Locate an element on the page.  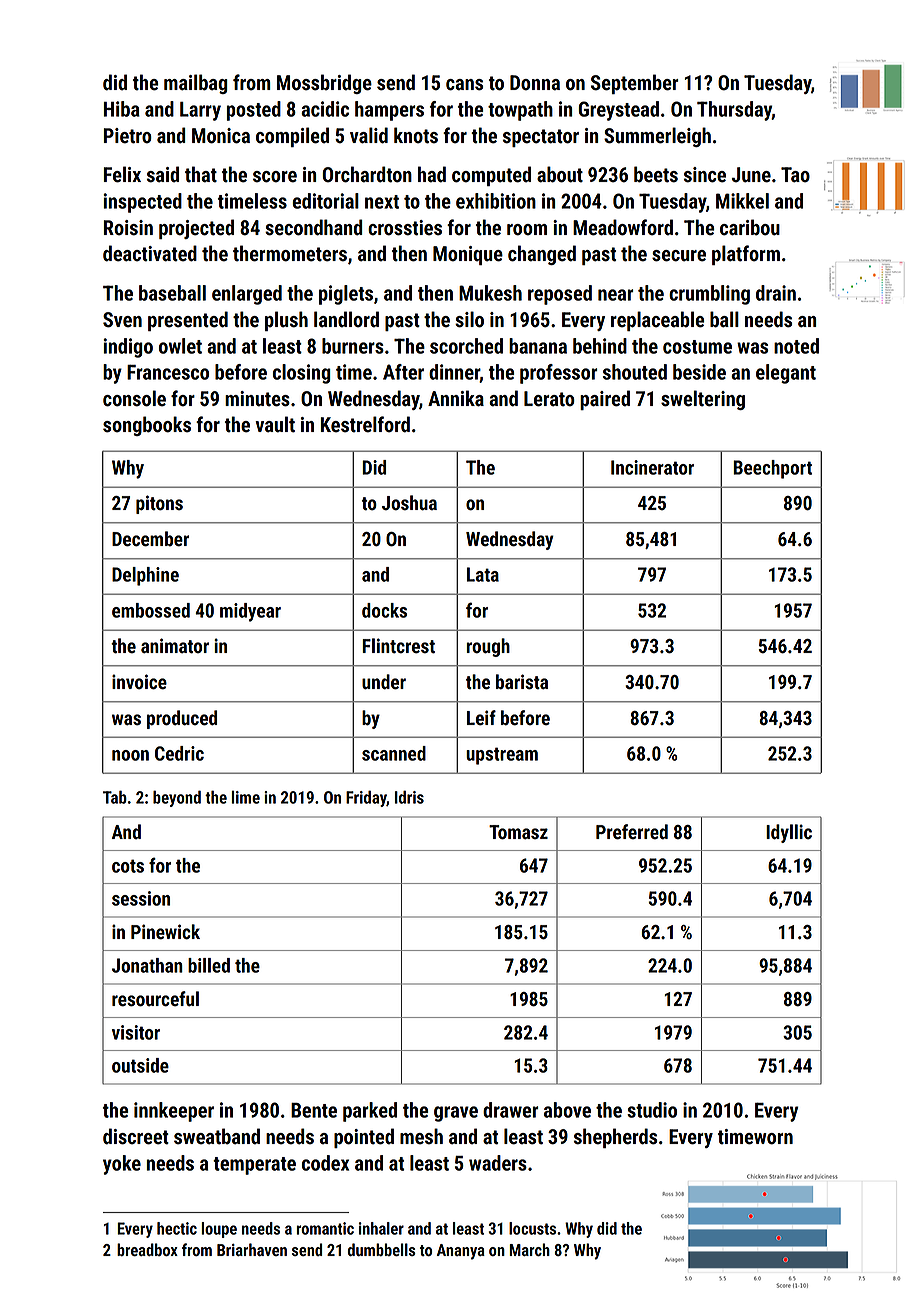
Larry is located at coordinates (200, 111).
